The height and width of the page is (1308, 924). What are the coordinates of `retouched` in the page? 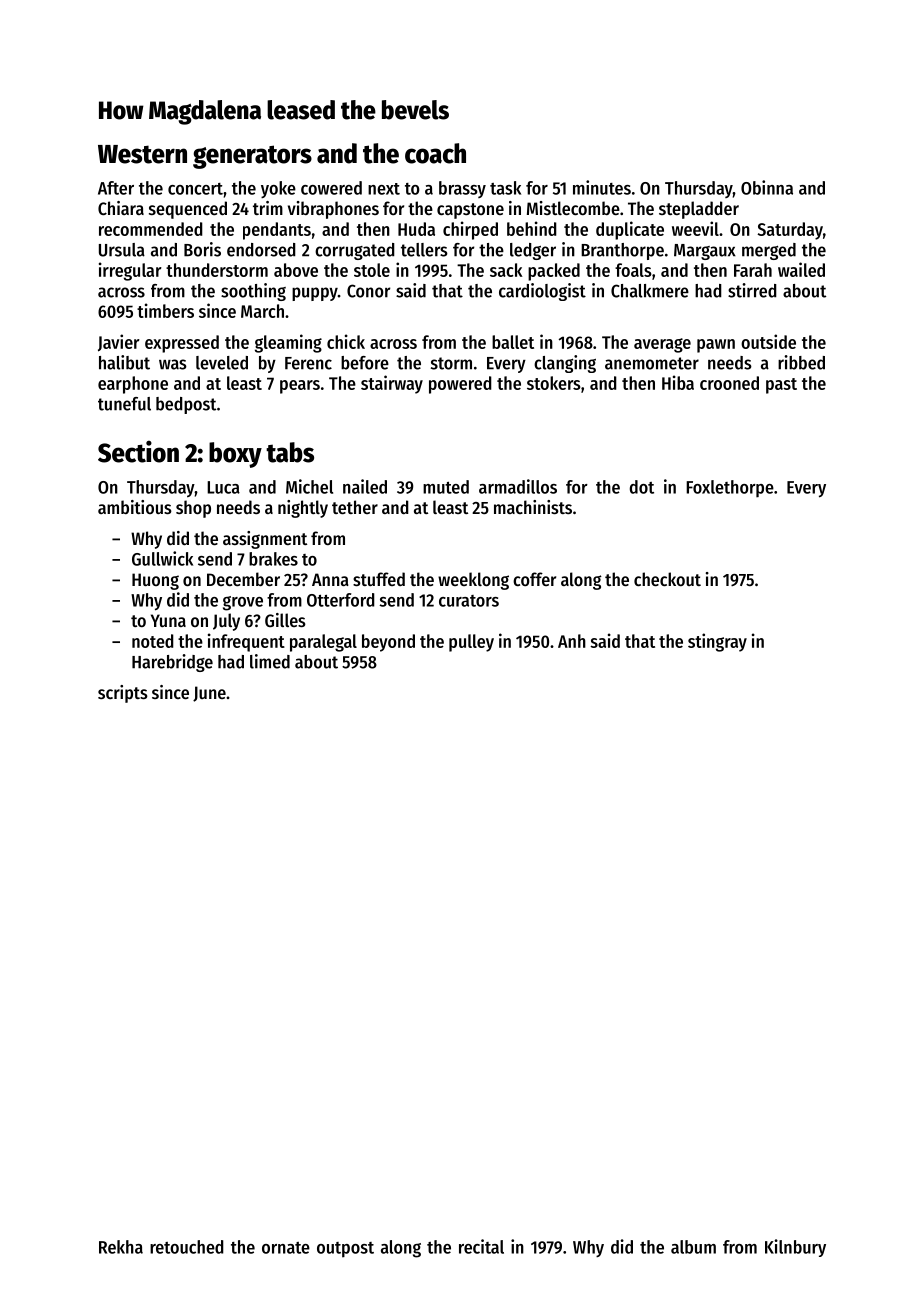 It's located at (187, 1247).
